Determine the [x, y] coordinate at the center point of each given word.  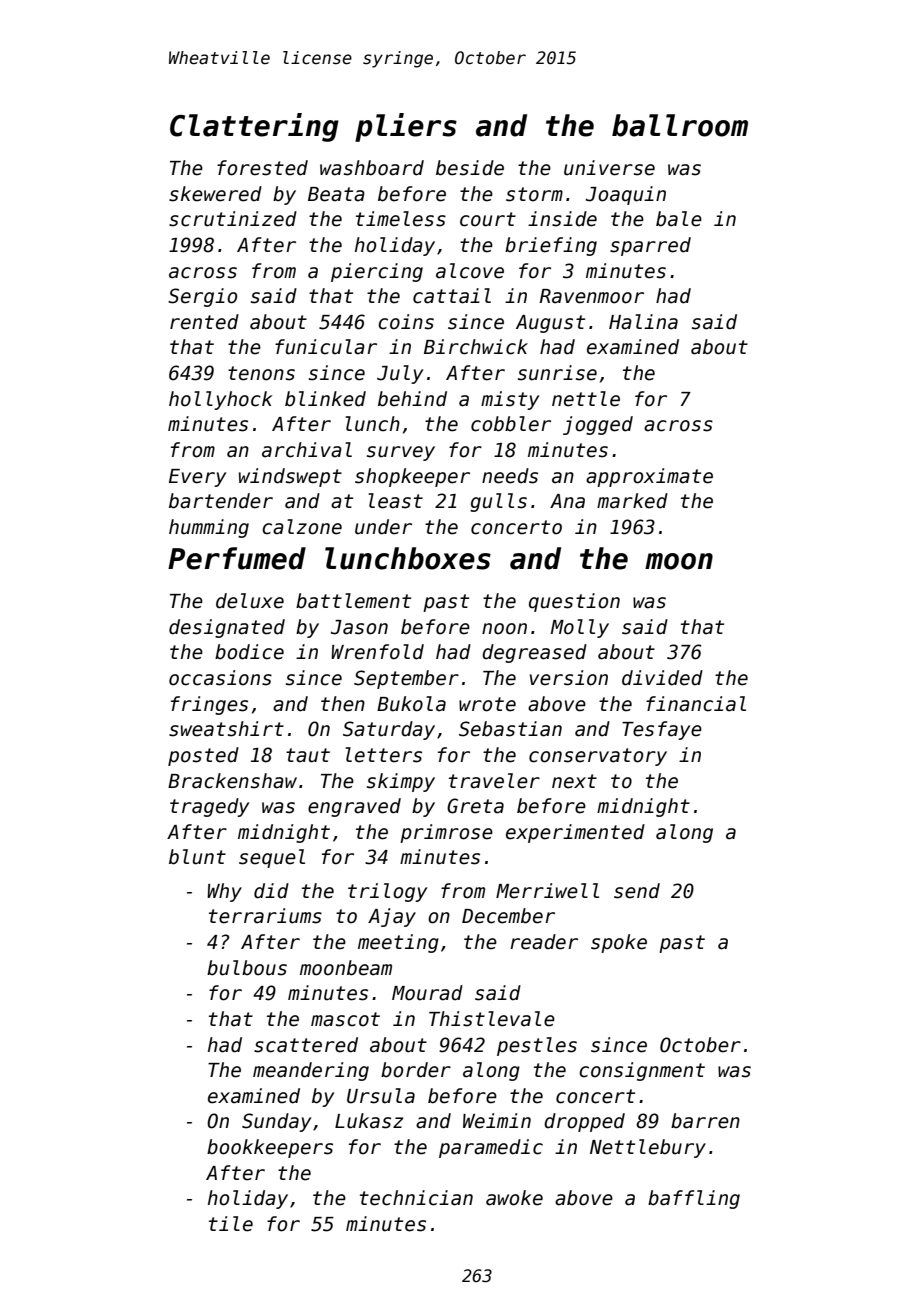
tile [231, 1224]
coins [406, 322]
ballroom [680, 125]
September [406, 679]
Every [197, 478]
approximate [649, 477]
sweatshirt [226, 729]
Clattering [254, 127]
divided [662, 678]
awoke [514, 1198]
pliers [406, 127]
